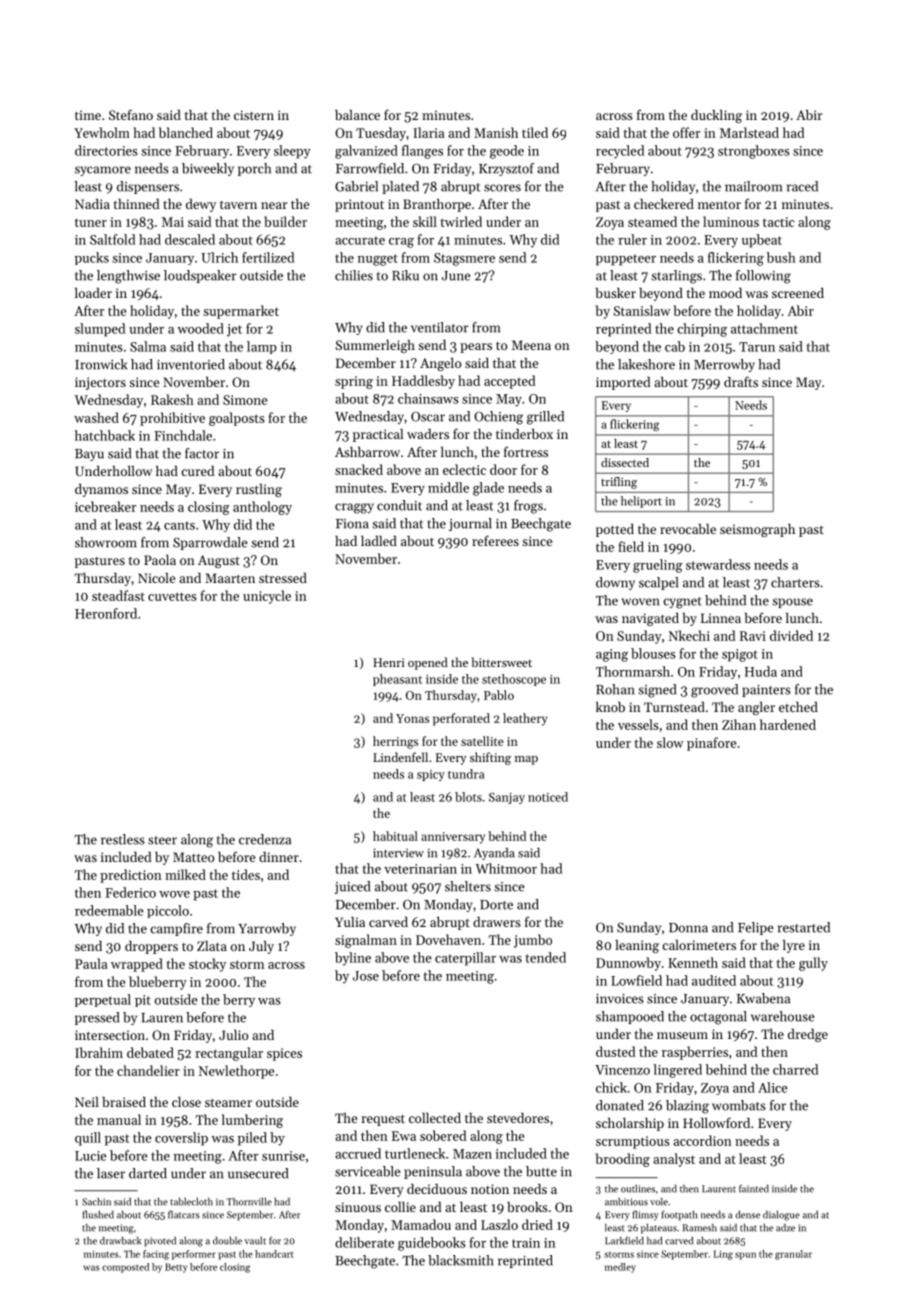 This document has width=908, height=1316. Describe the element at coordinates (162, 840) in the document. I see `steer` at that location.
